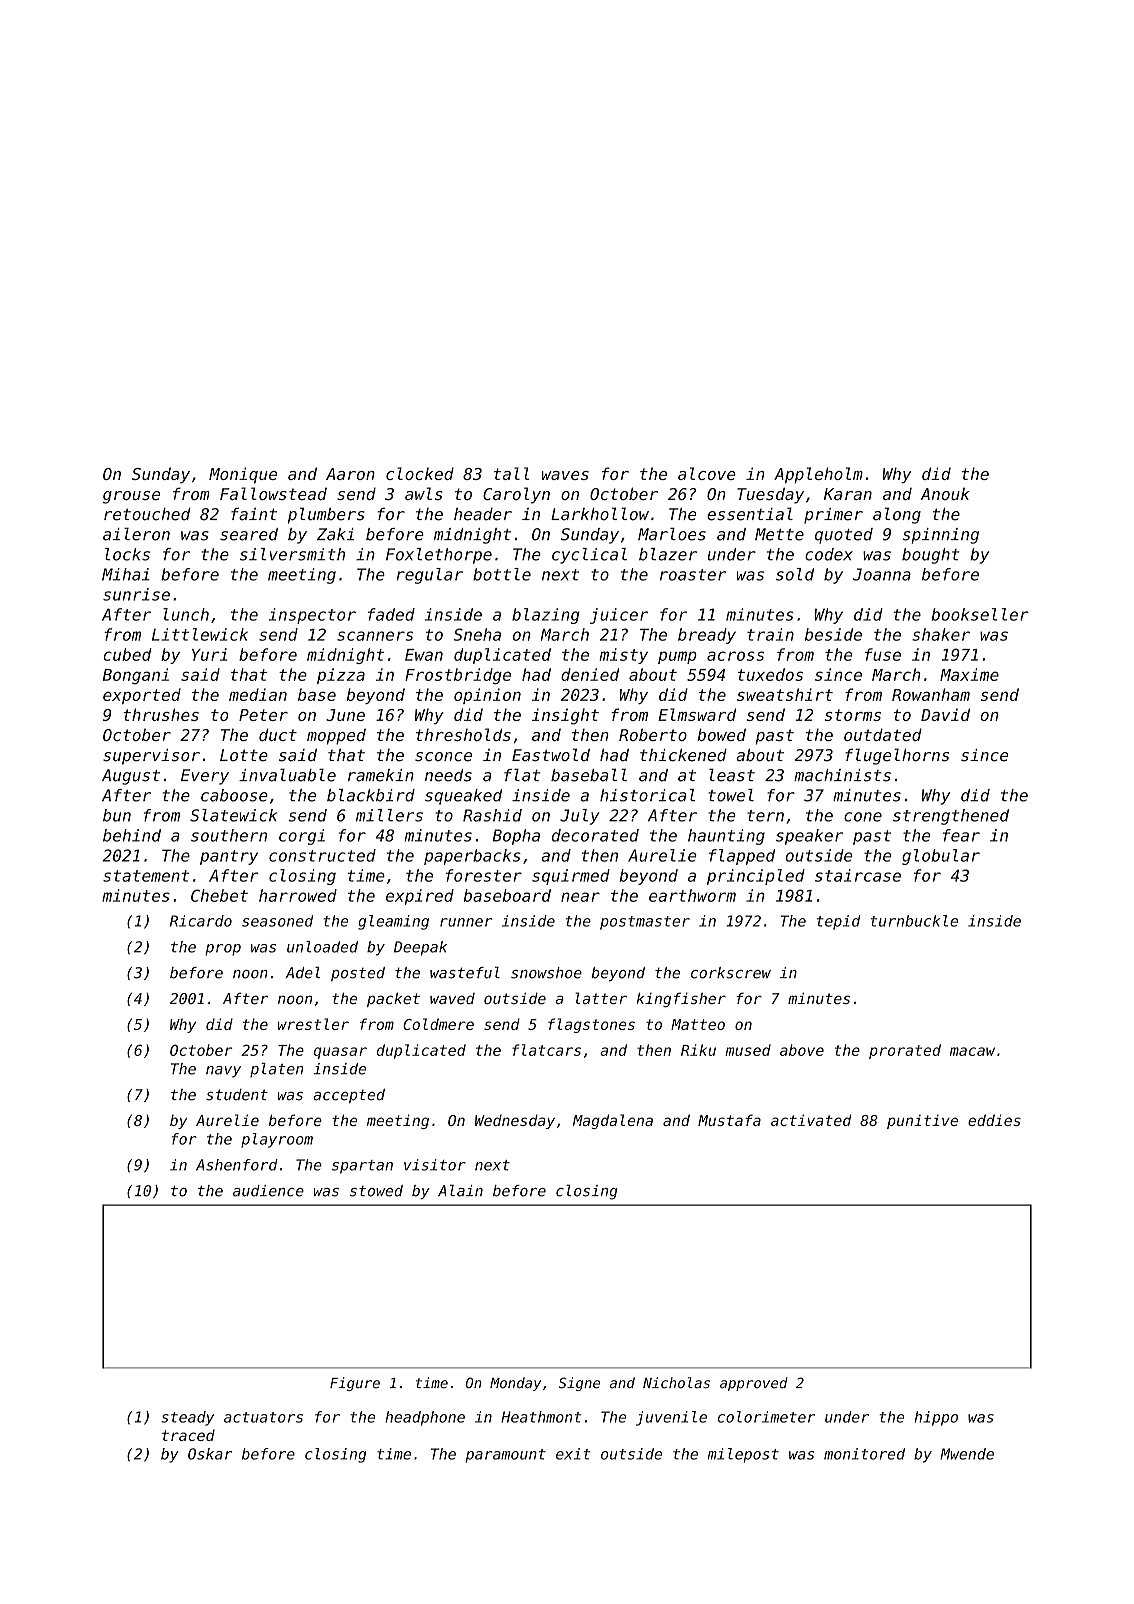 This document has width=1134, height=1604. I want to click on bookseller, so click(980, 614).
